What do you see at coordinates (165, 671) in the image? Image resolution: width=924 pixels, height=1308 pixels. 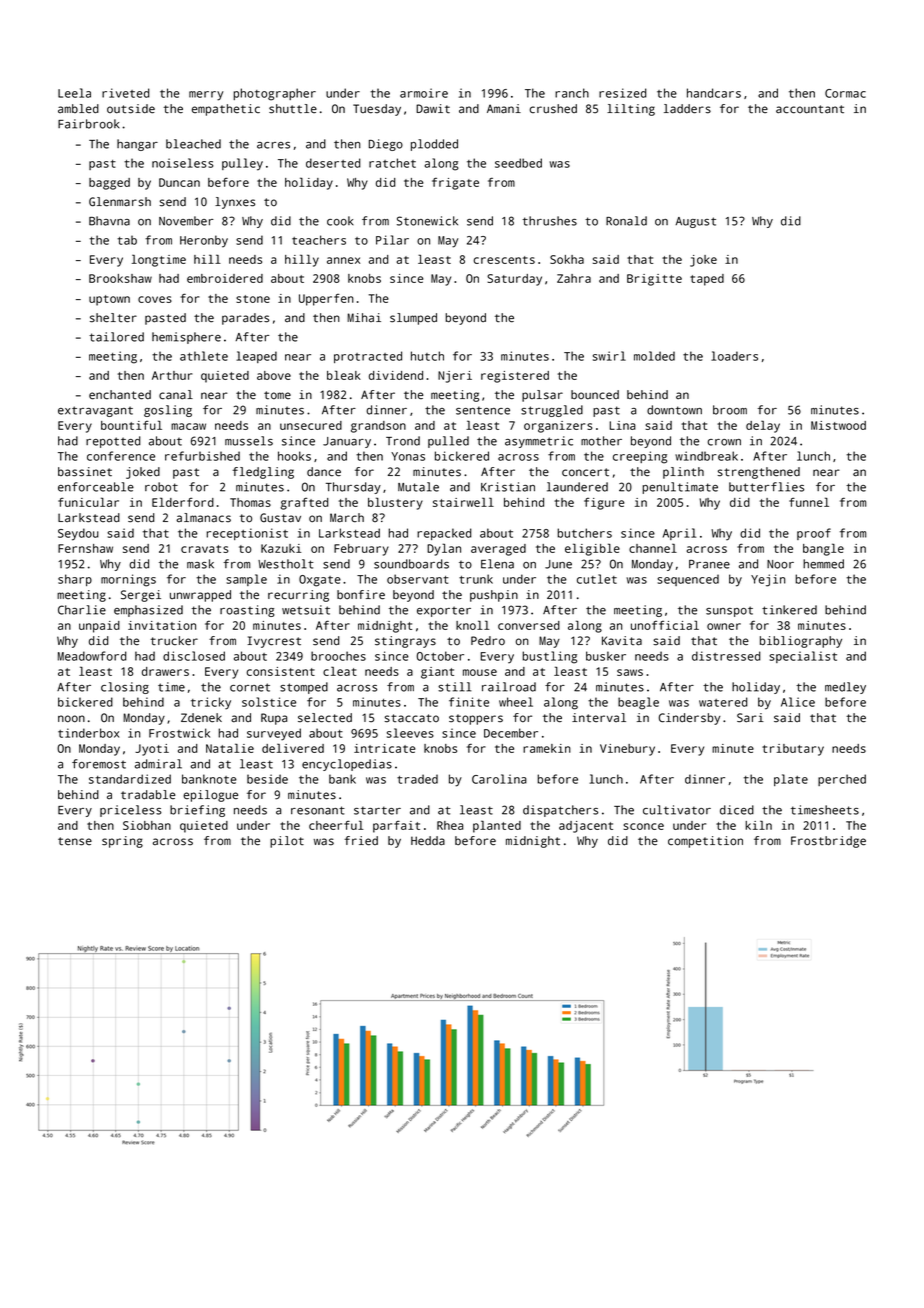 I see `drawers` at bounding box center [165, 671].
